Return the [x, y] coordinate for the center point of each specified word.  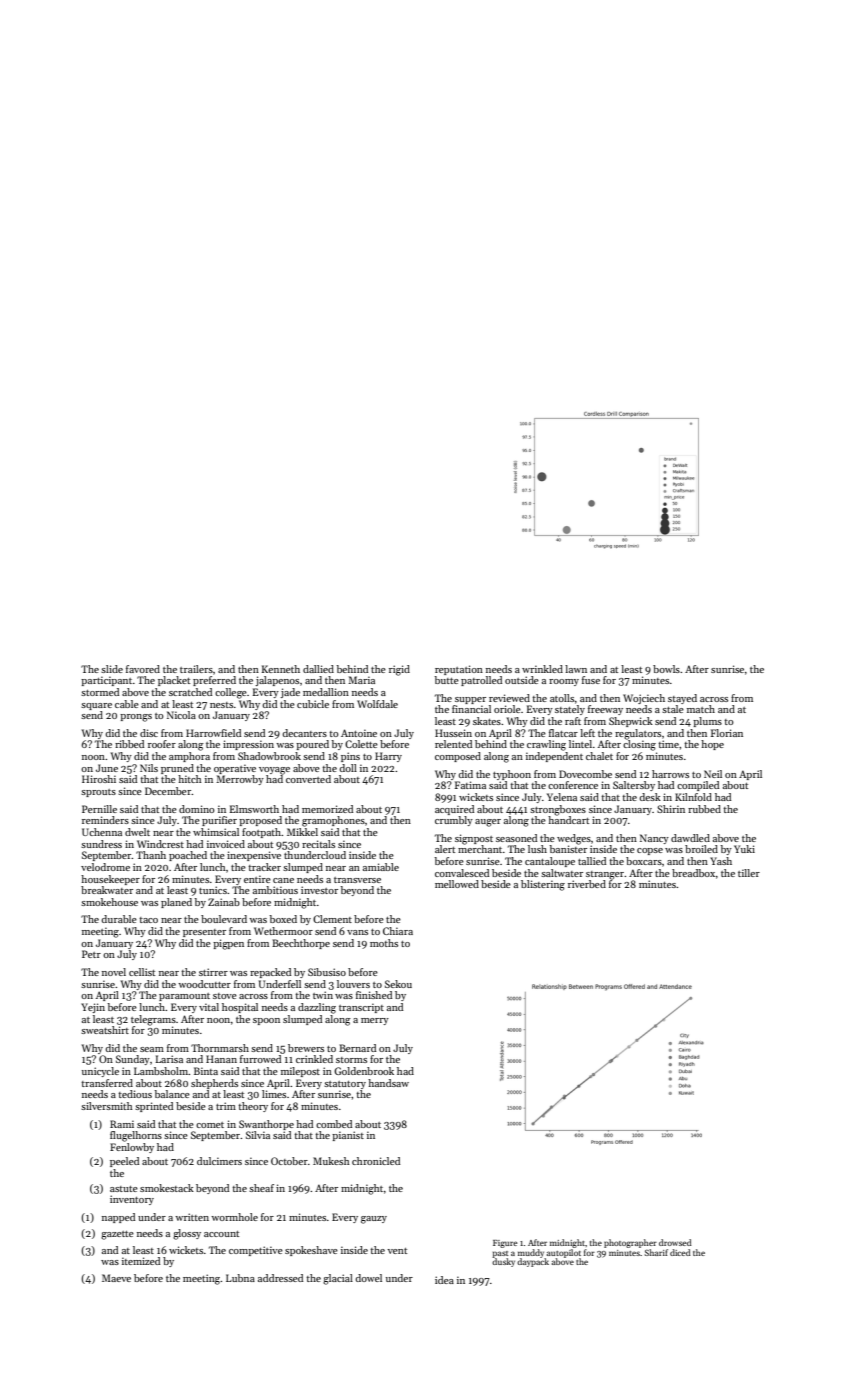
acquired [454, 810]
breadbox [693, 873]
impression [248, 745]
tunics [213, 890]
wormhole [234, 1217]
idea [444, 1280]
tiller [749, 873]
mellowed [457, 884]
